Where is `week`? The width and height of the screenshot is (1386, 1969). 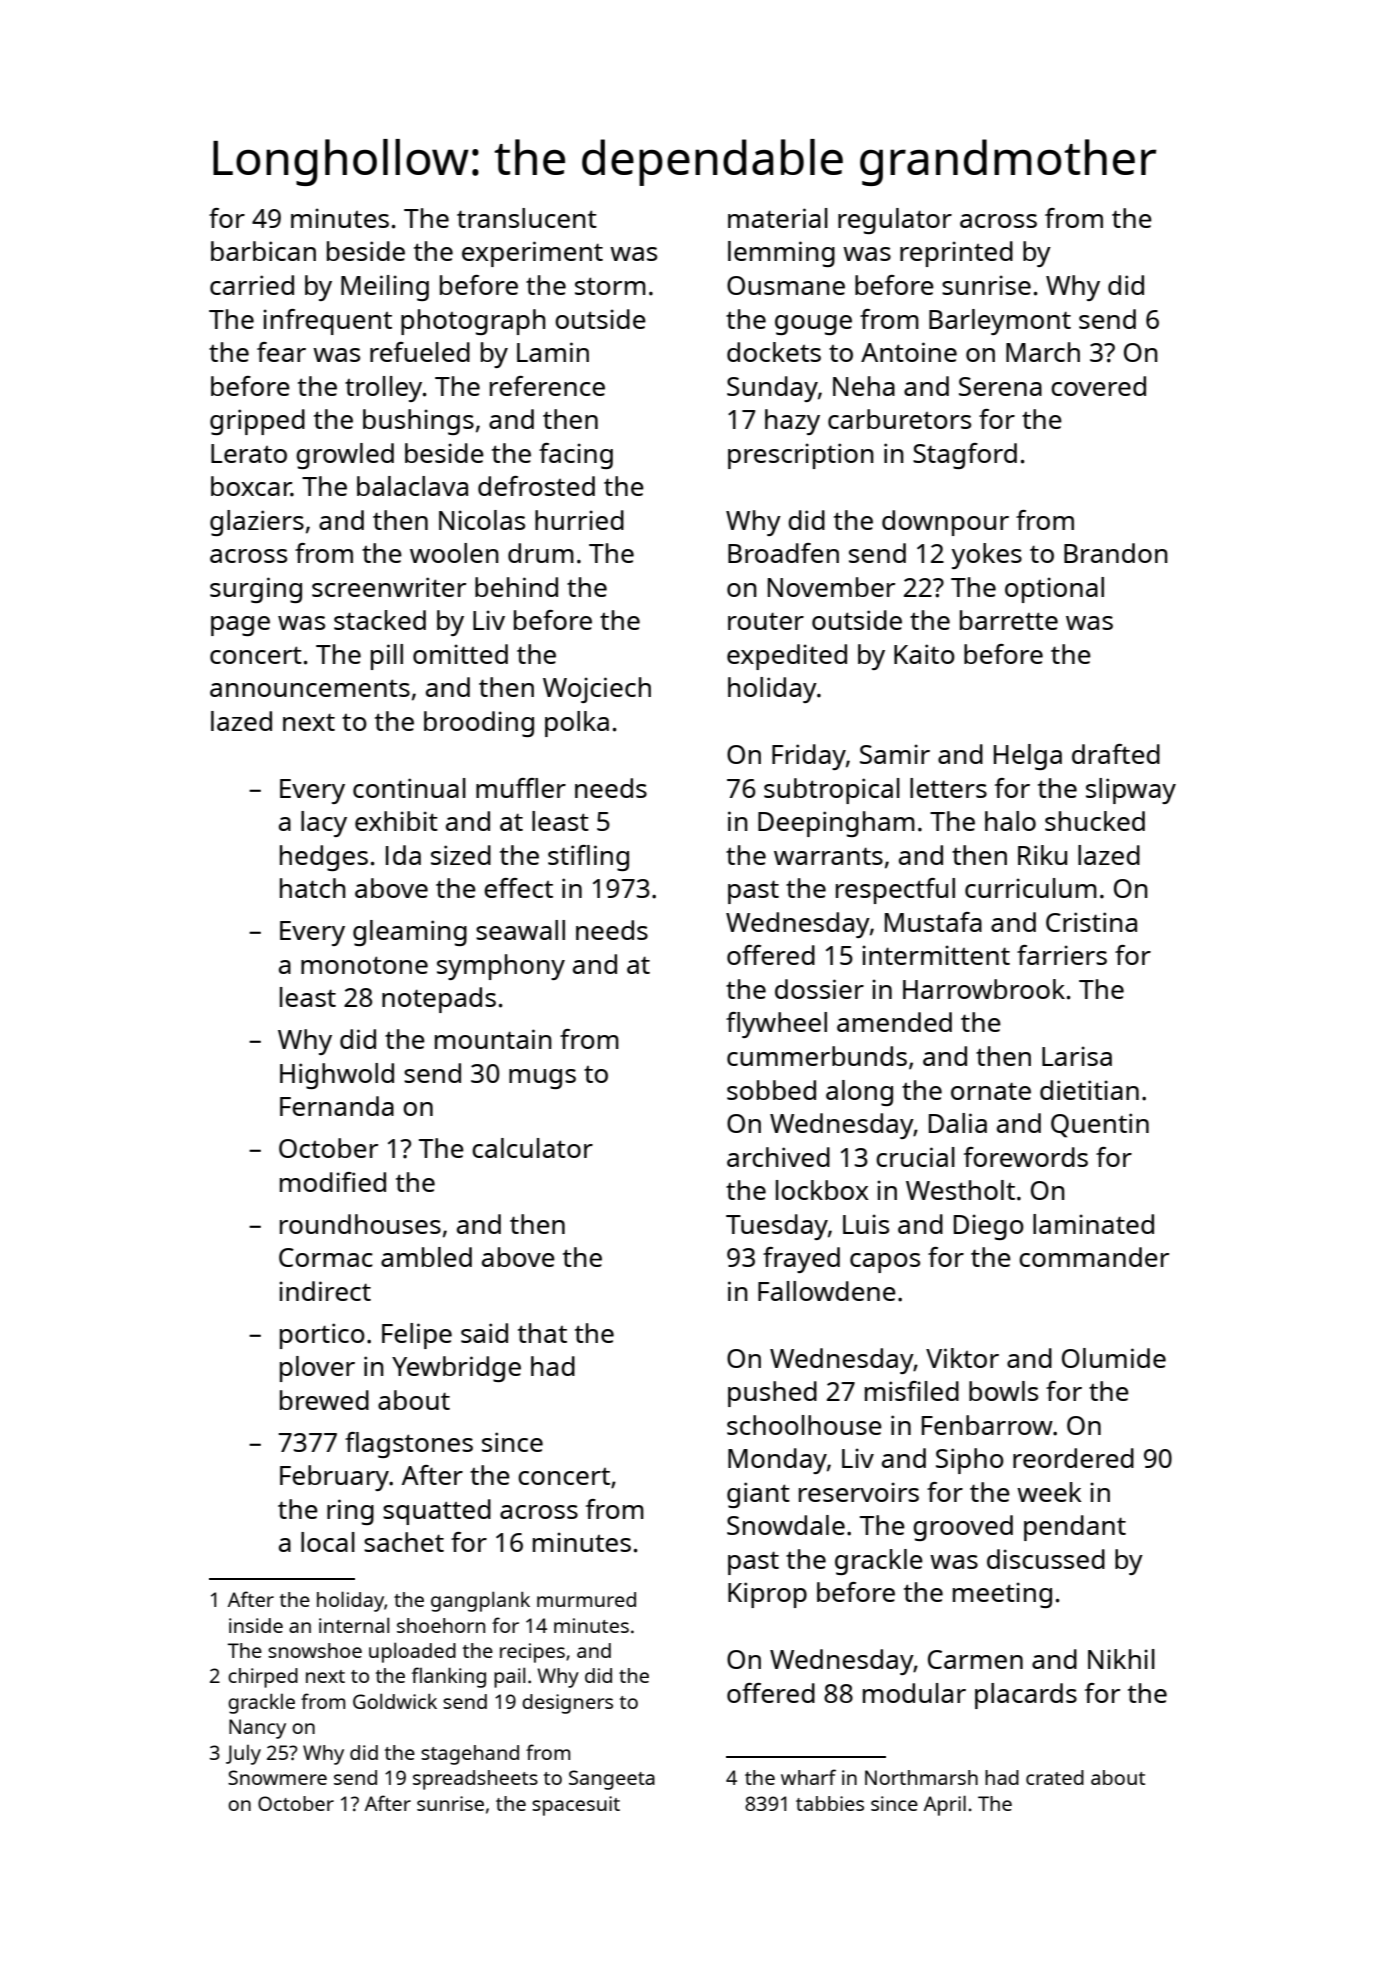
week is located at coordinates (1049, 1492).
